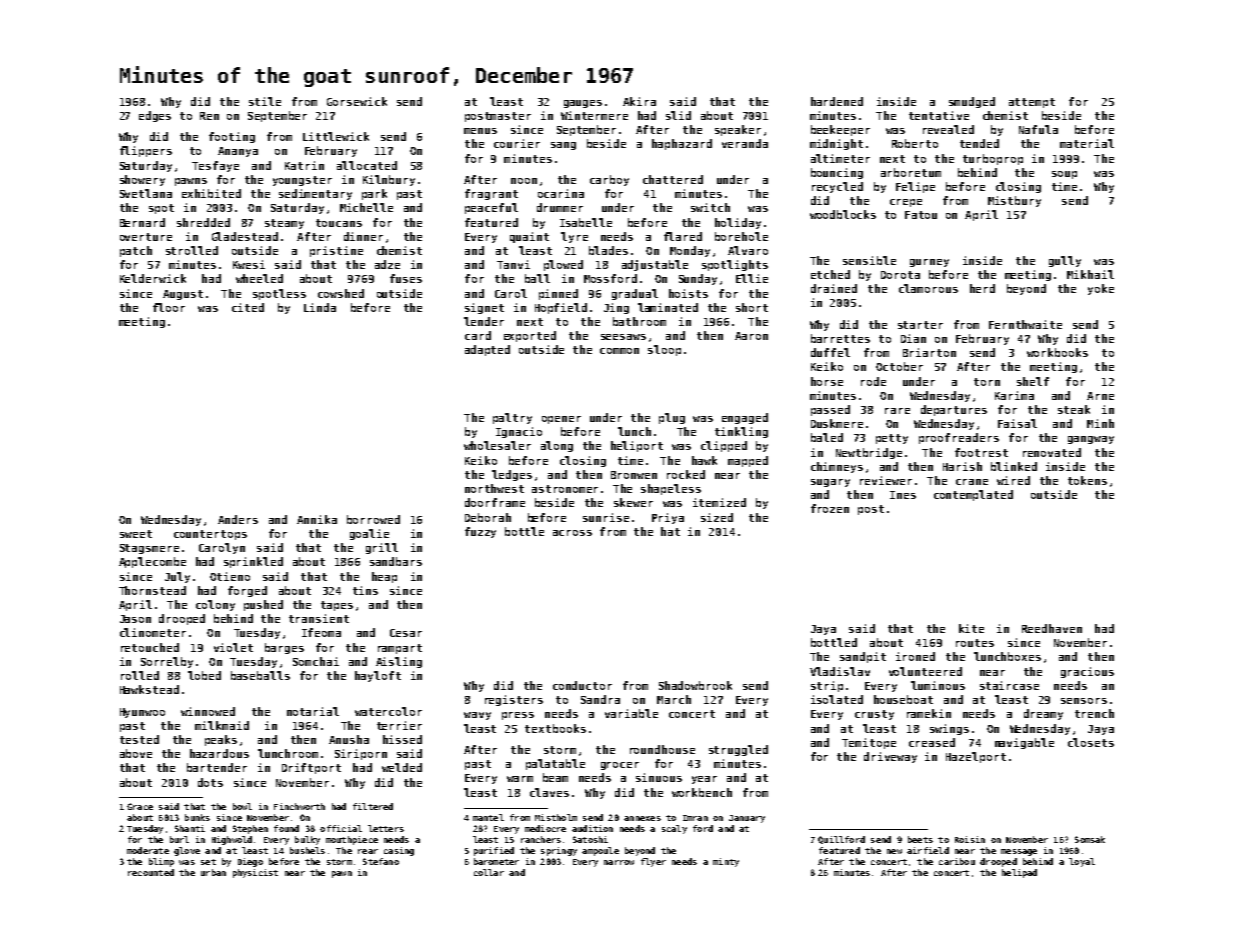 This image has width=1233, height=952. I want to click on Anders, so click(238, 519).
